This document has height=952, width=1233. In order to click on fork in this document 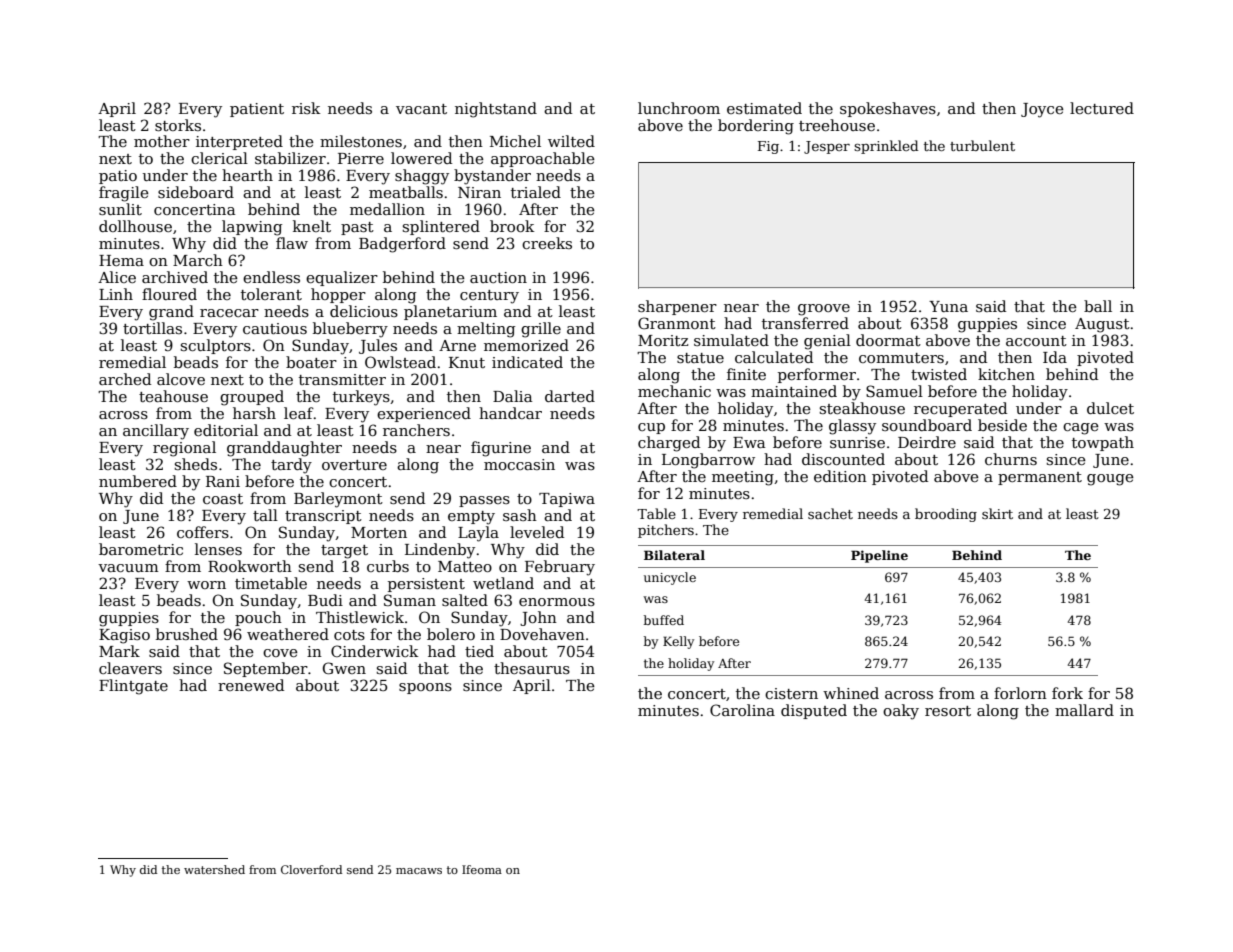, I will do `click(1067, 693)`.
